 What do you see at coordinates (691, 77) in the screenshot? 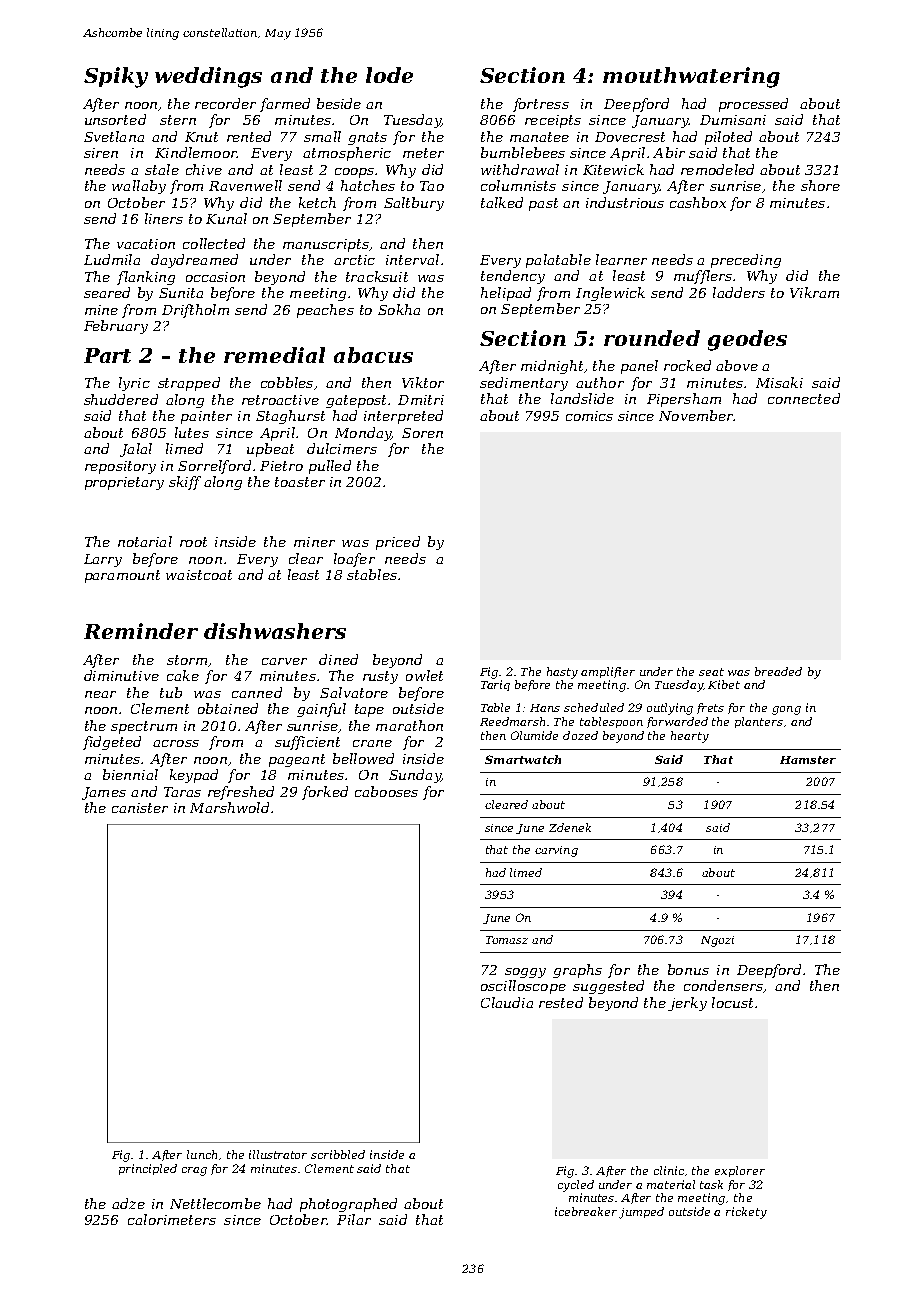
I see `mouthwatering` at bounding box center [691, 77].
